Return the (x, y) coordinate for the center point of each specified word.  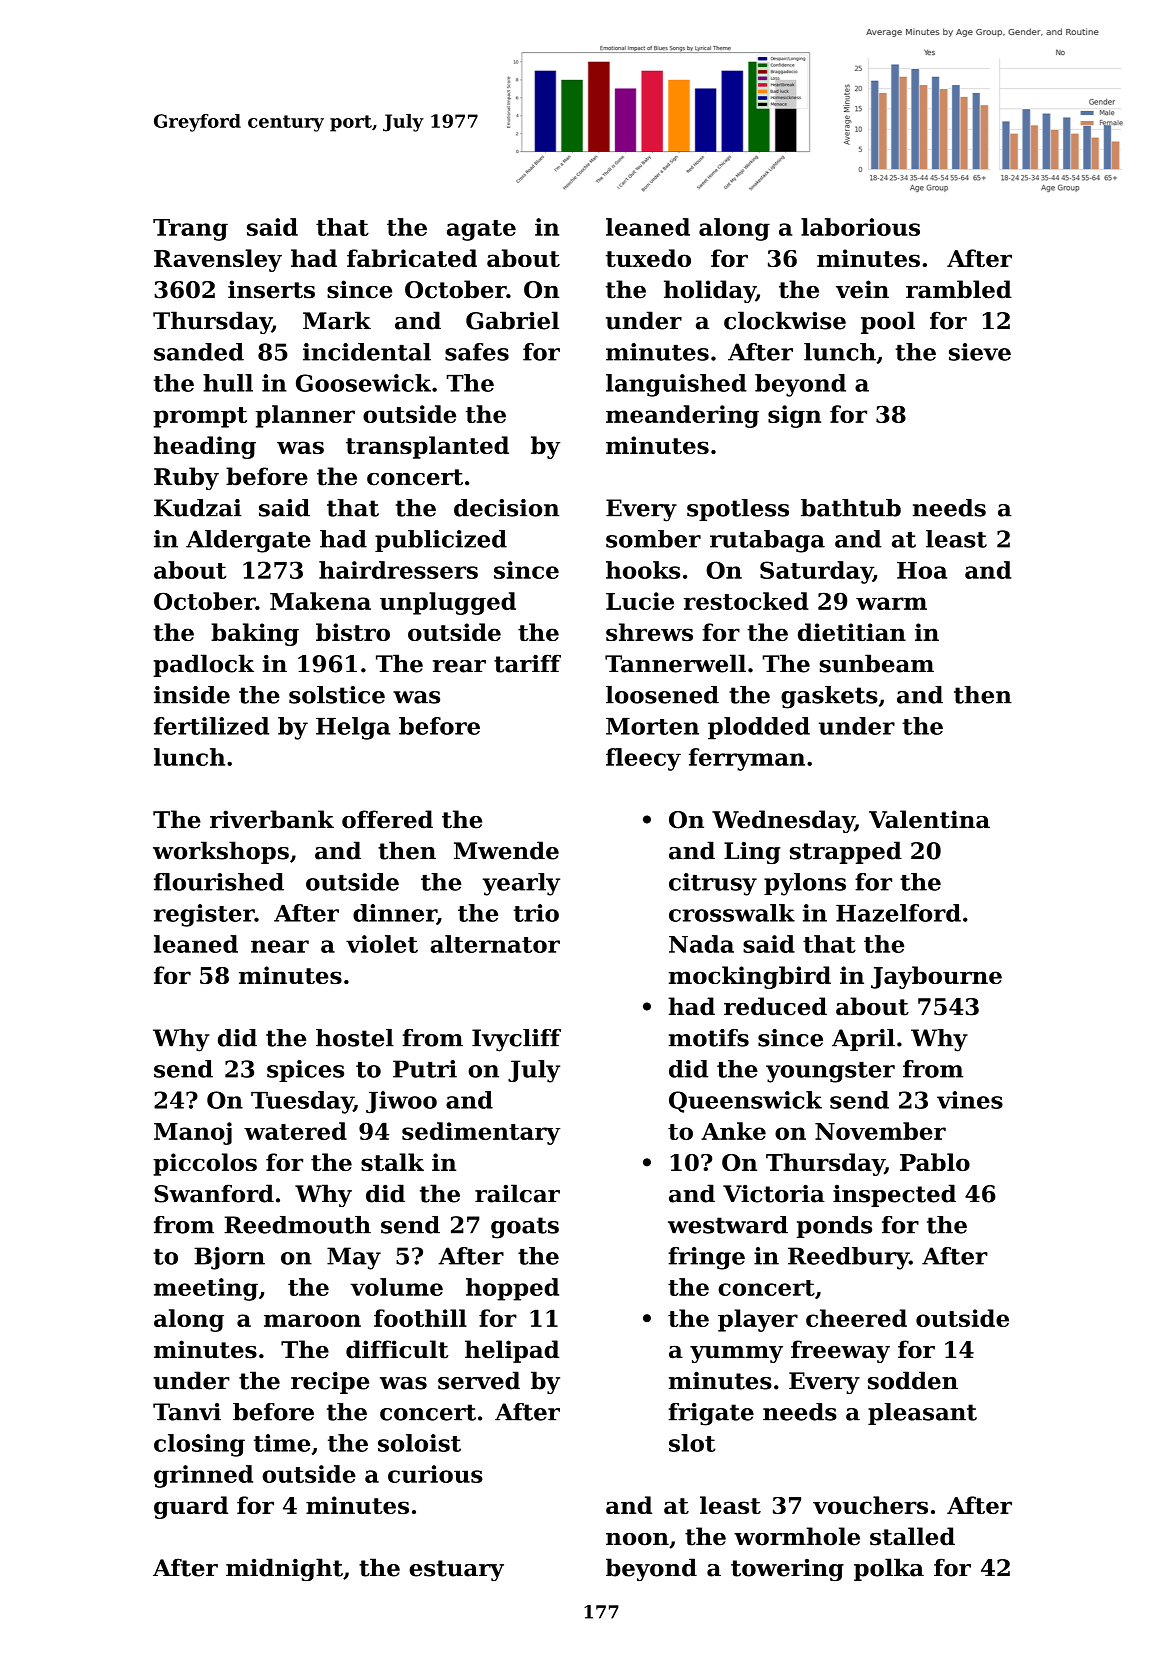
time (282, 1443)
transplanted (427, 447)
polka (889, 1569)
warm (891, 603)
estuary (456, 1570)
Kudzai (198, 508)
